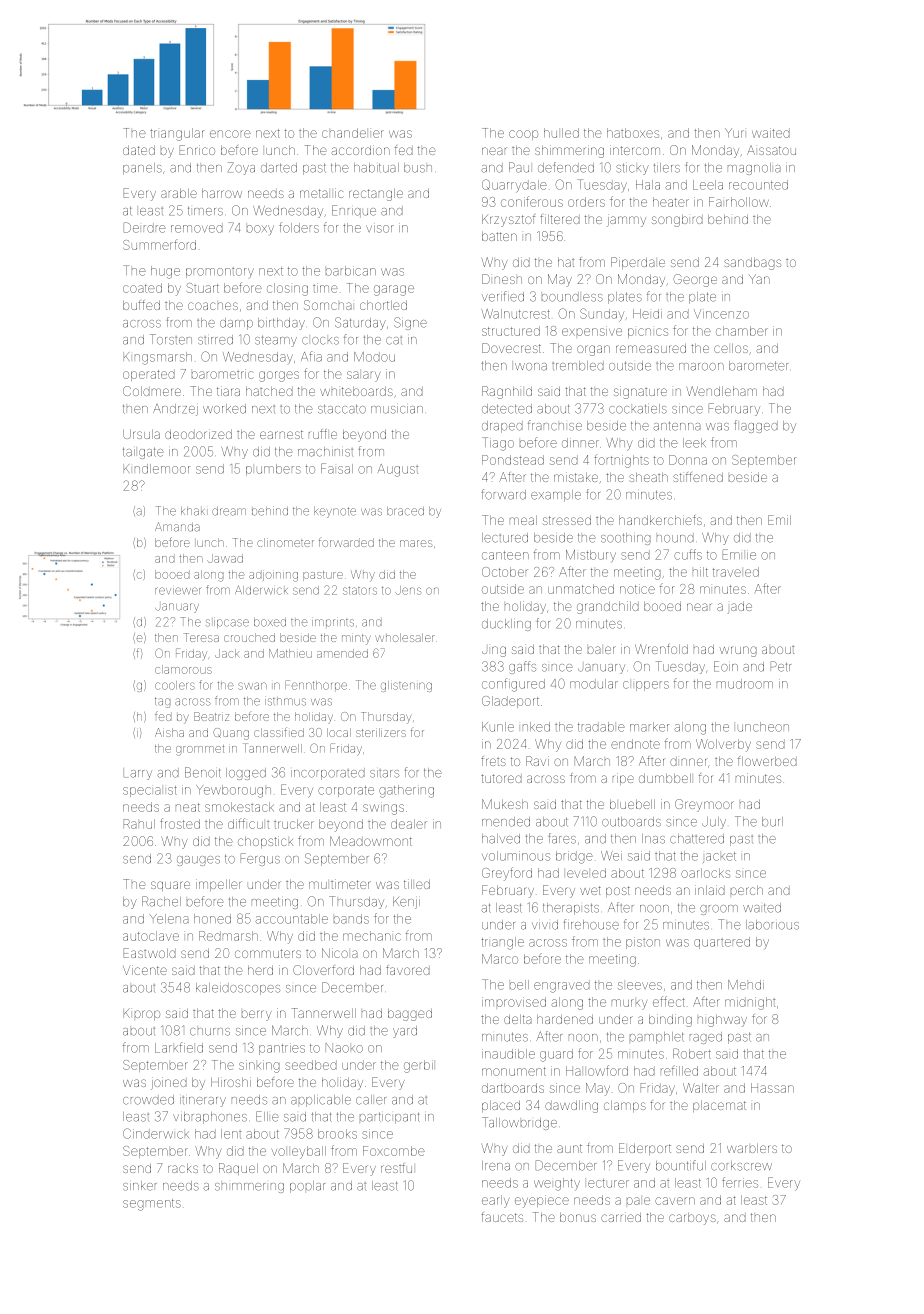 The image size is (924, 1314). Describe the element at coordinates (291, 919) in the document. I see `accountable` at that location.
